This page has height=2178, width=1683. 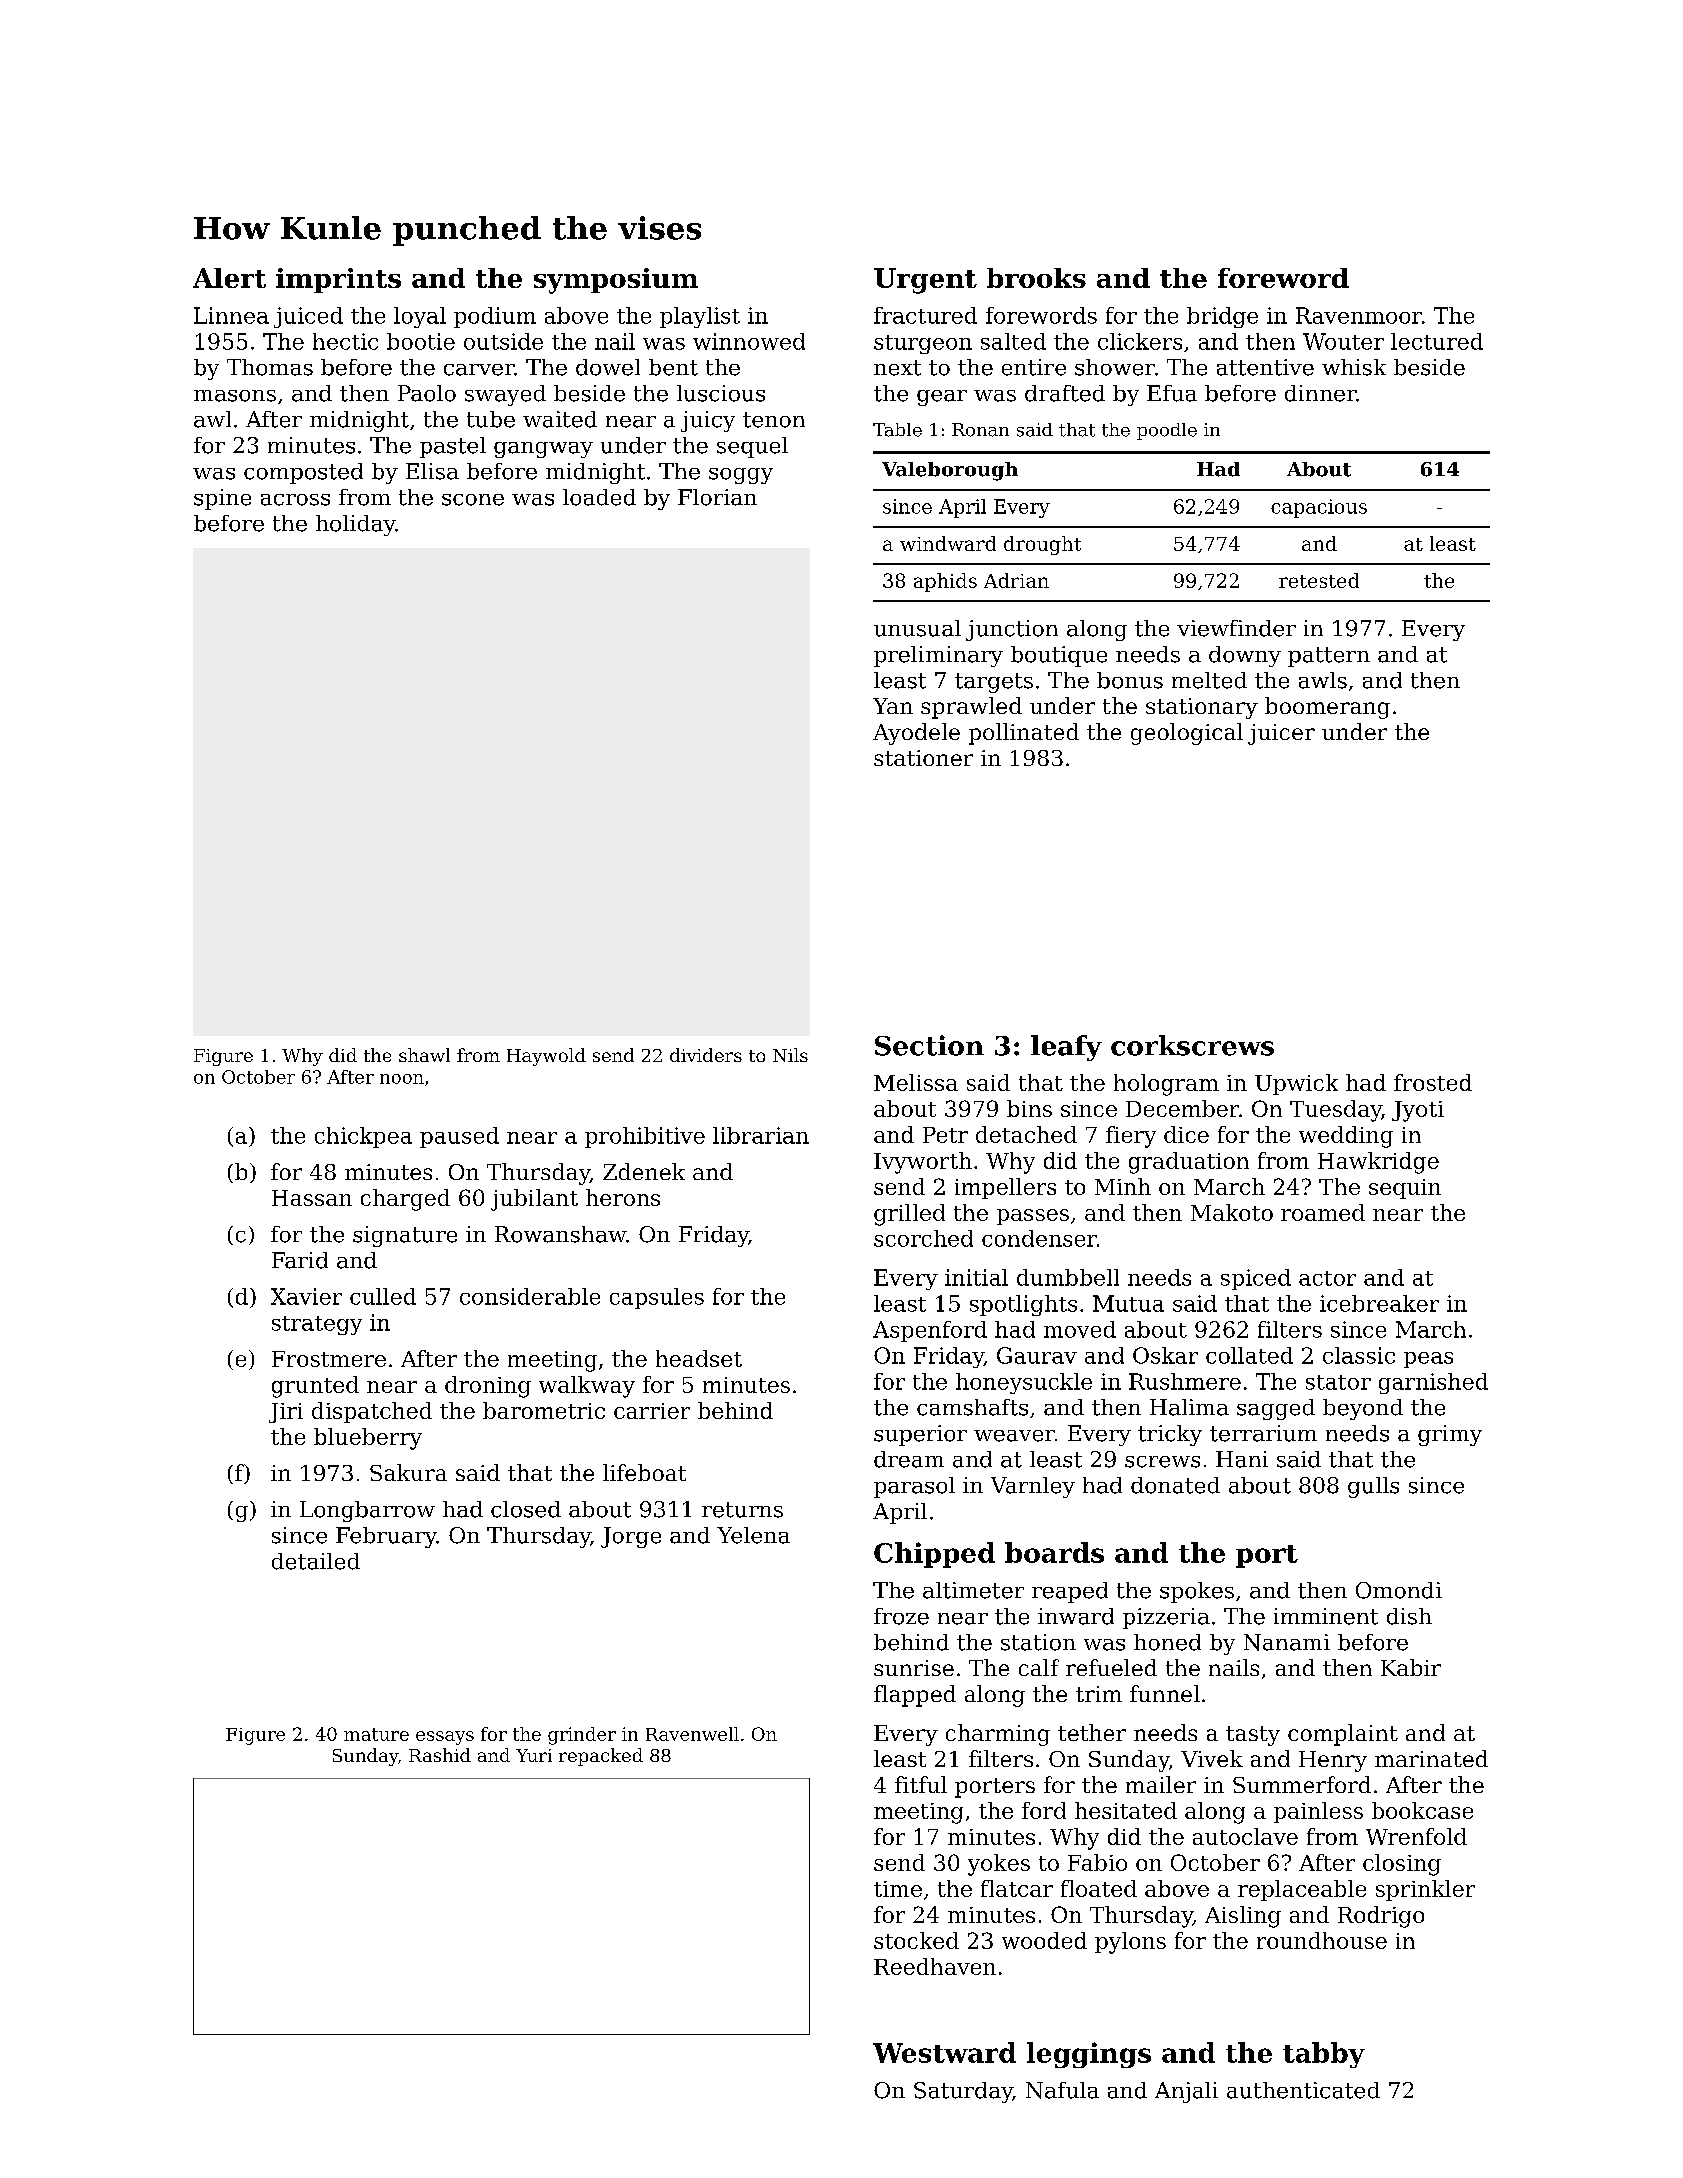 I want to click on mature, so click(x=376, y=1734).
